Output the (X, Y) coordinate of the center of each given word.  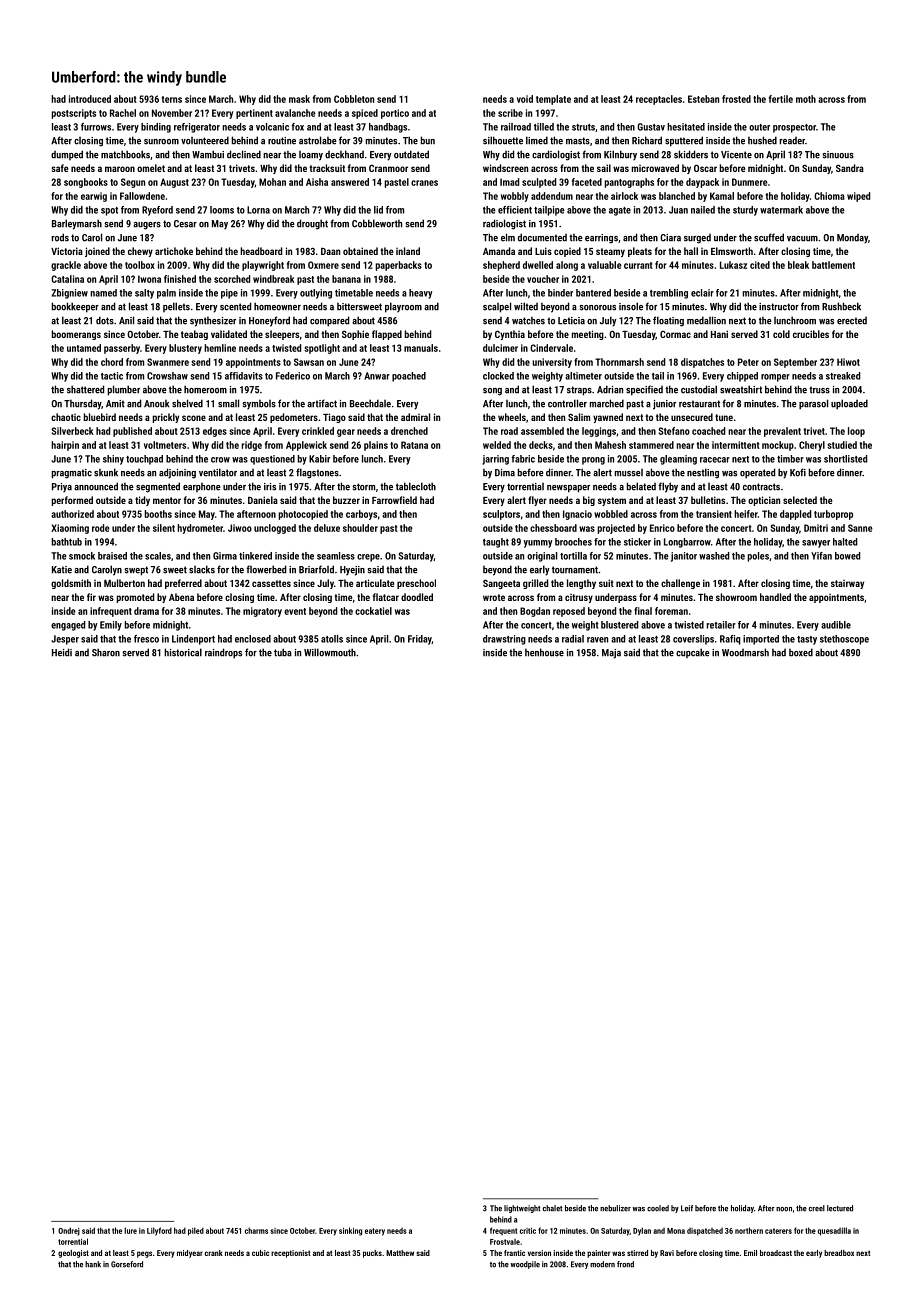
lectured (840, 1208)
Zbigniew (69, 294)
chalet (552, 1208)
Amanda (499, 251)
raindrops (223, 653)
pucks (372, 1254)
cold (781, 334)
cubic (260, 1253)
